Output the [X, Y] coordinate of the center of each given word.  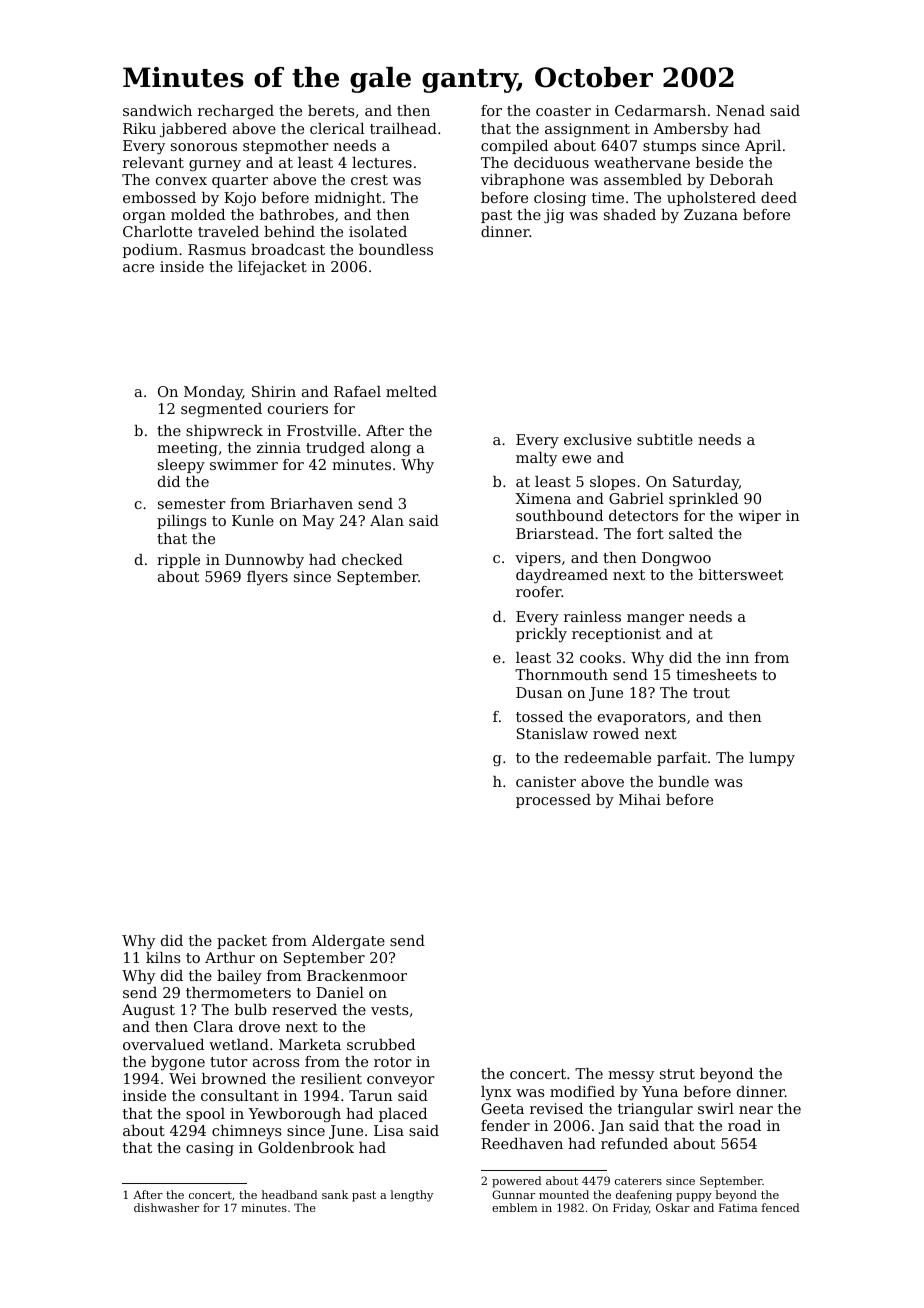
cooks [600, 657]
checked [372, 559]
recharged [236, 112]
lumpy [772, 759]
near [756, 1110]
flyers [267, 578]
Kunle [253, 520]
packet [242, 942]
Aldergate [348, 942]
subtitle [665, 439]
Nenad [740, 110]
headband [290, 1194]
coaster [563, 111]
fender [505, 1125]
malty [536, 459]
